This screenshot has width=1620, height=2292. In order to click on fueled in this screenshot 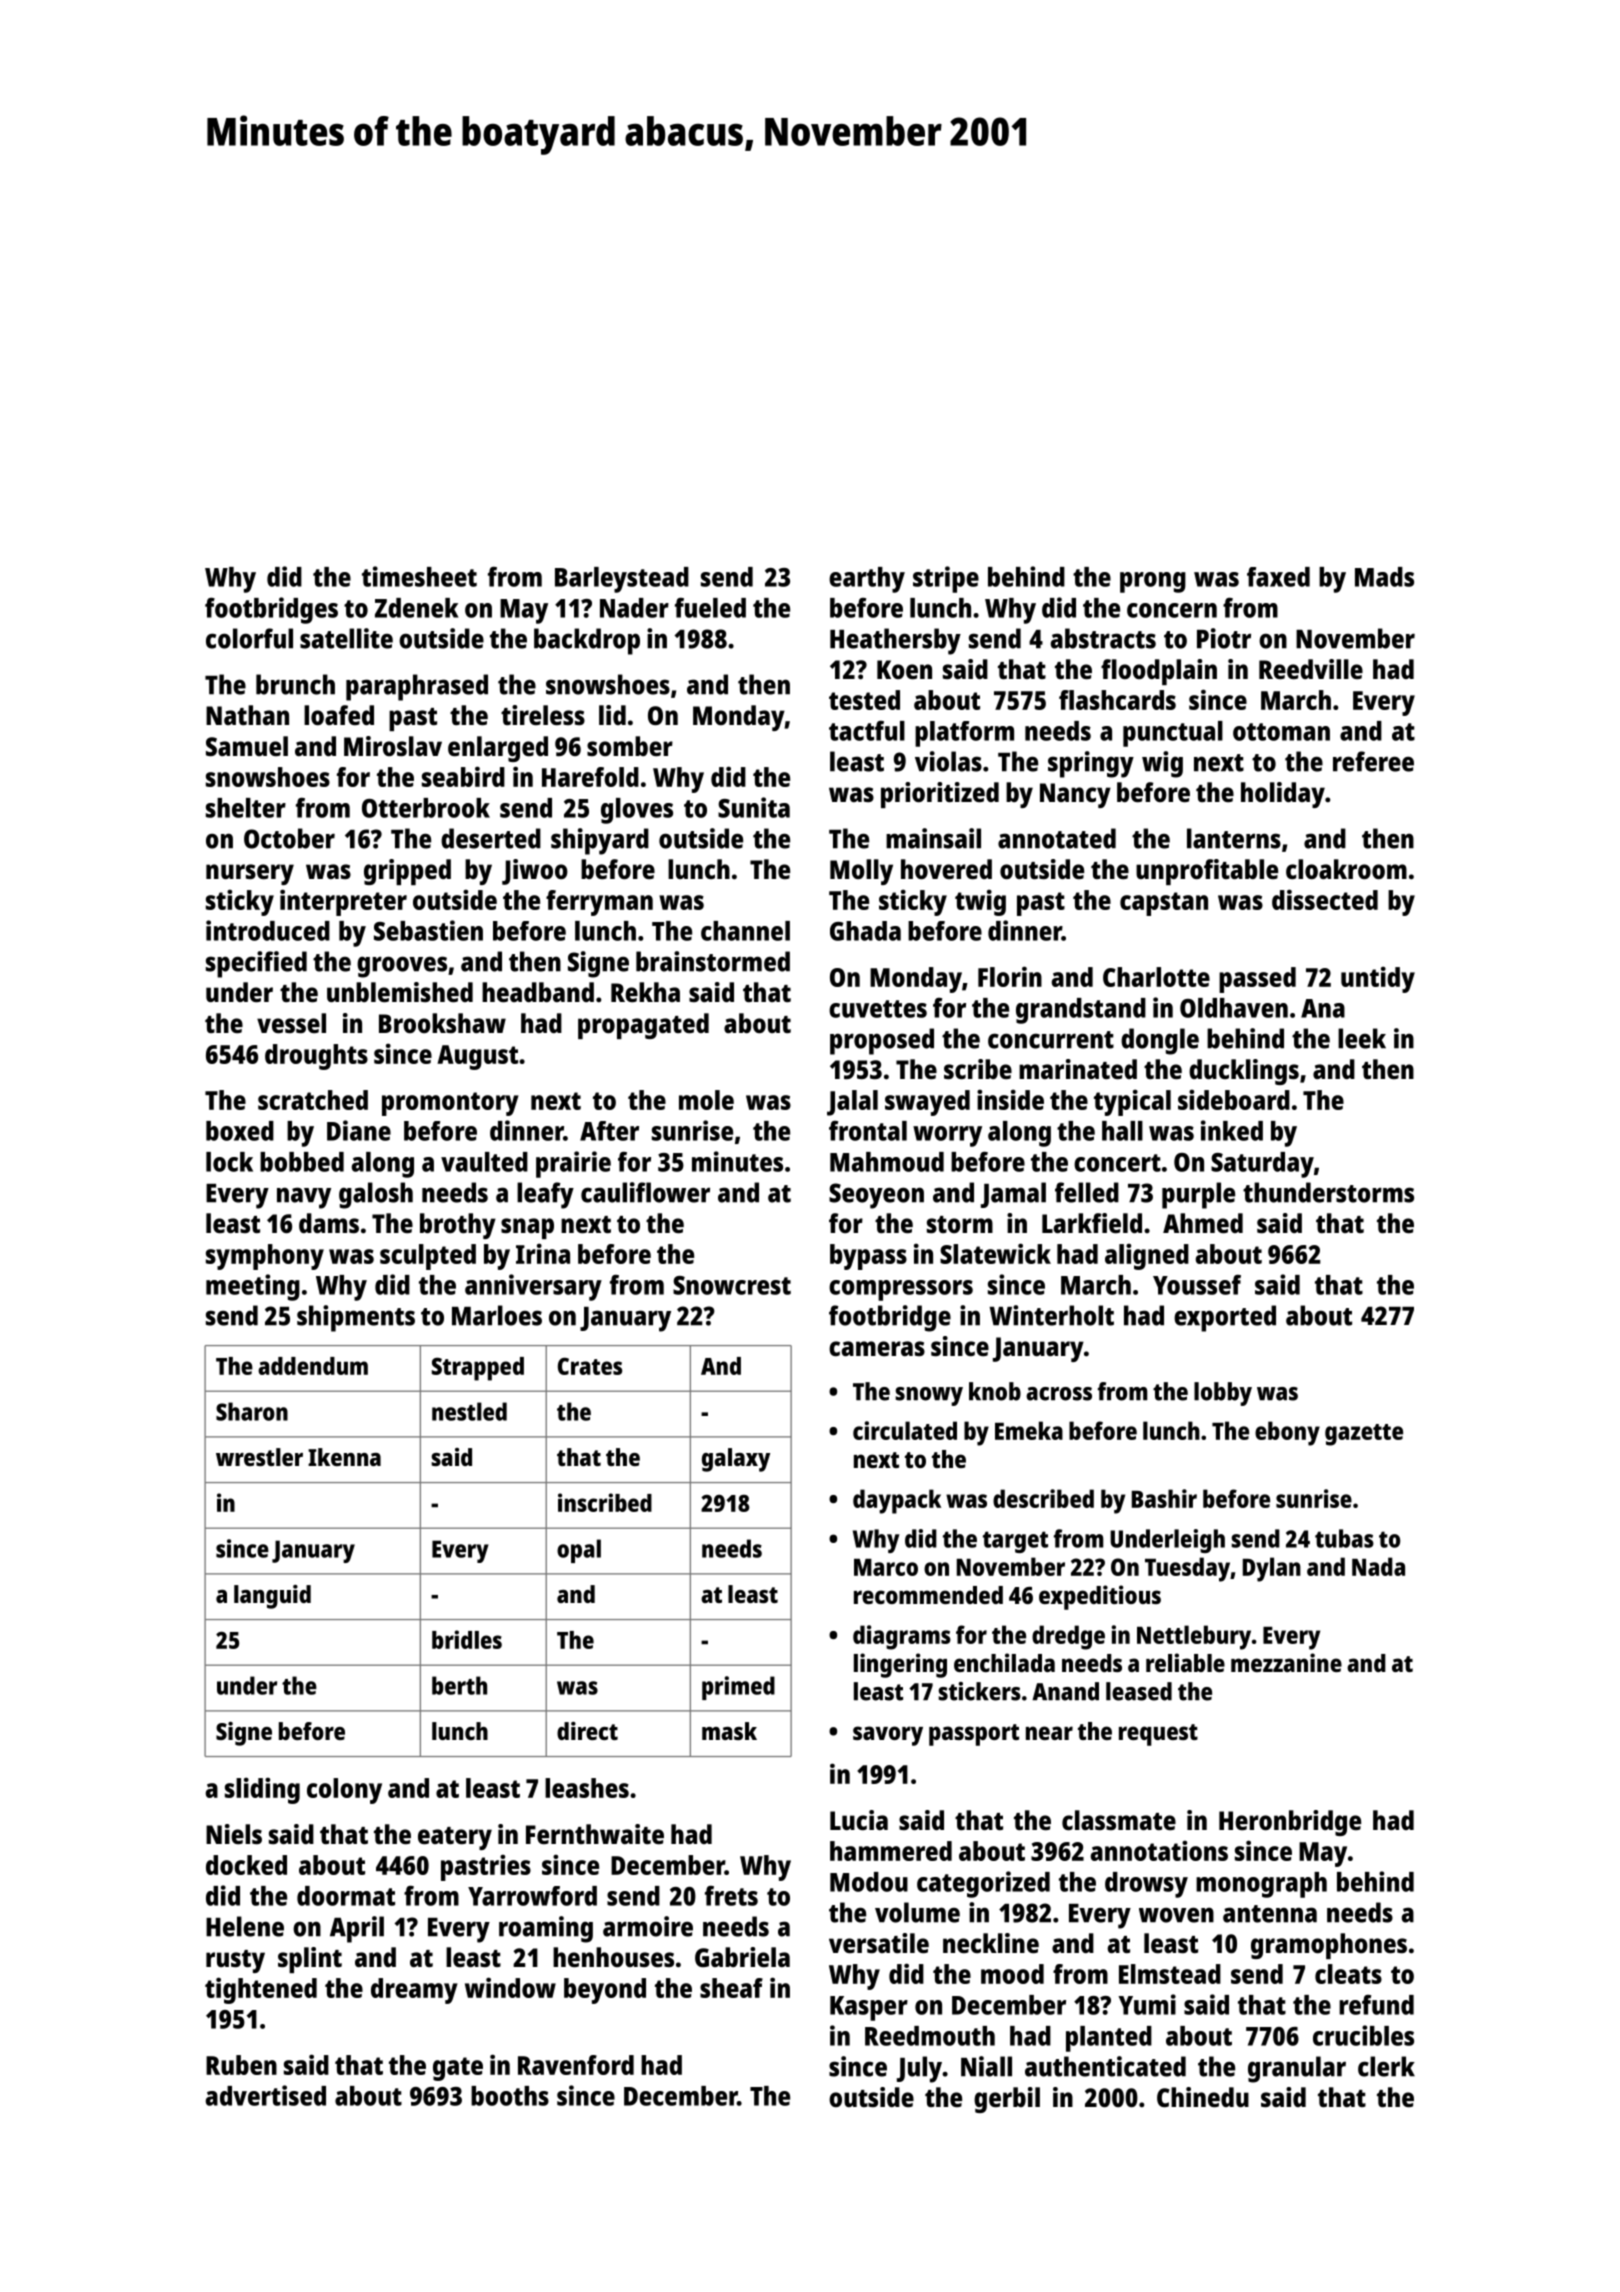, I will do `click(710, 607)`.
